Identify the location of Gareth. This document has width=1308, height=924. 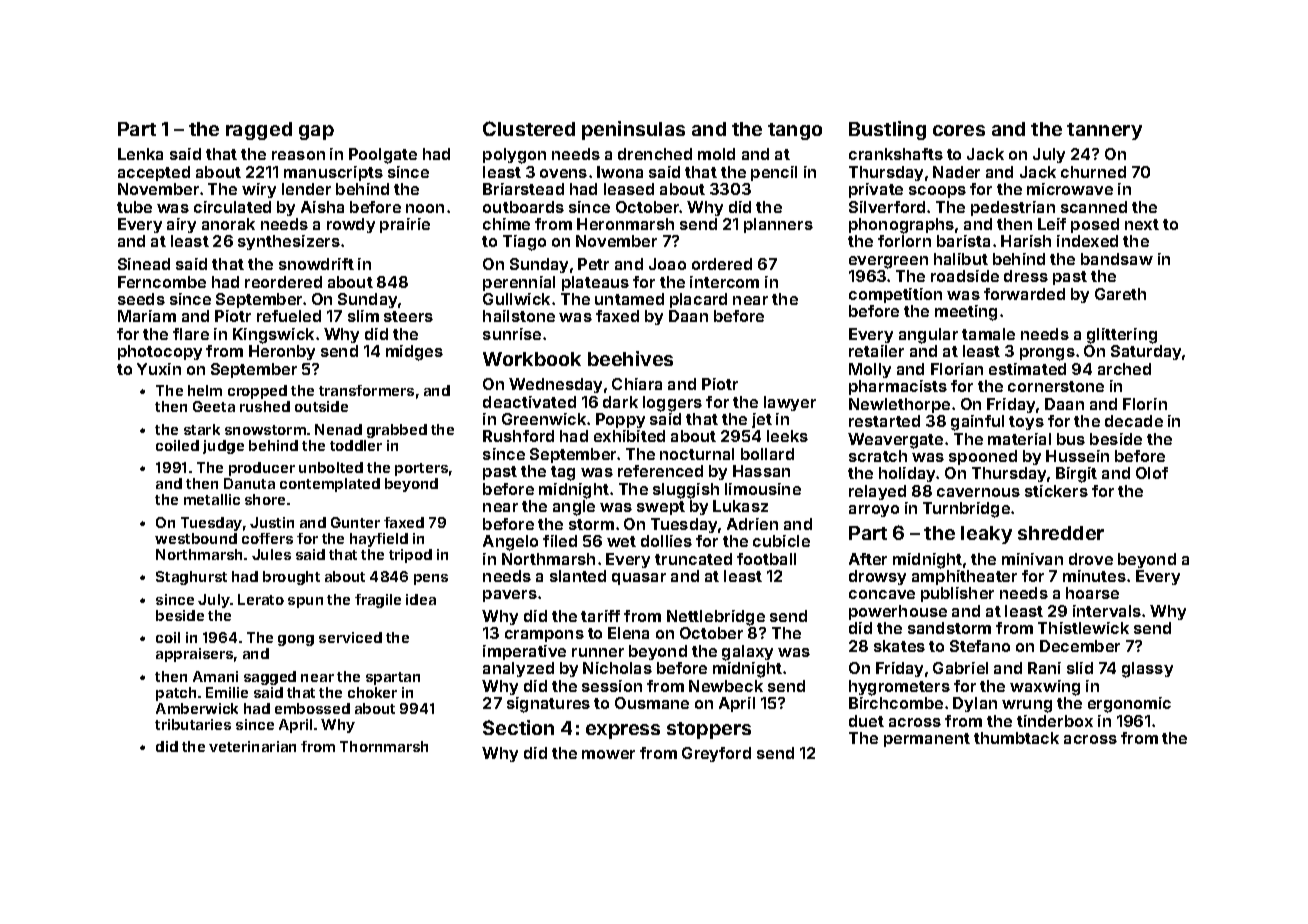
(1120, 294).
